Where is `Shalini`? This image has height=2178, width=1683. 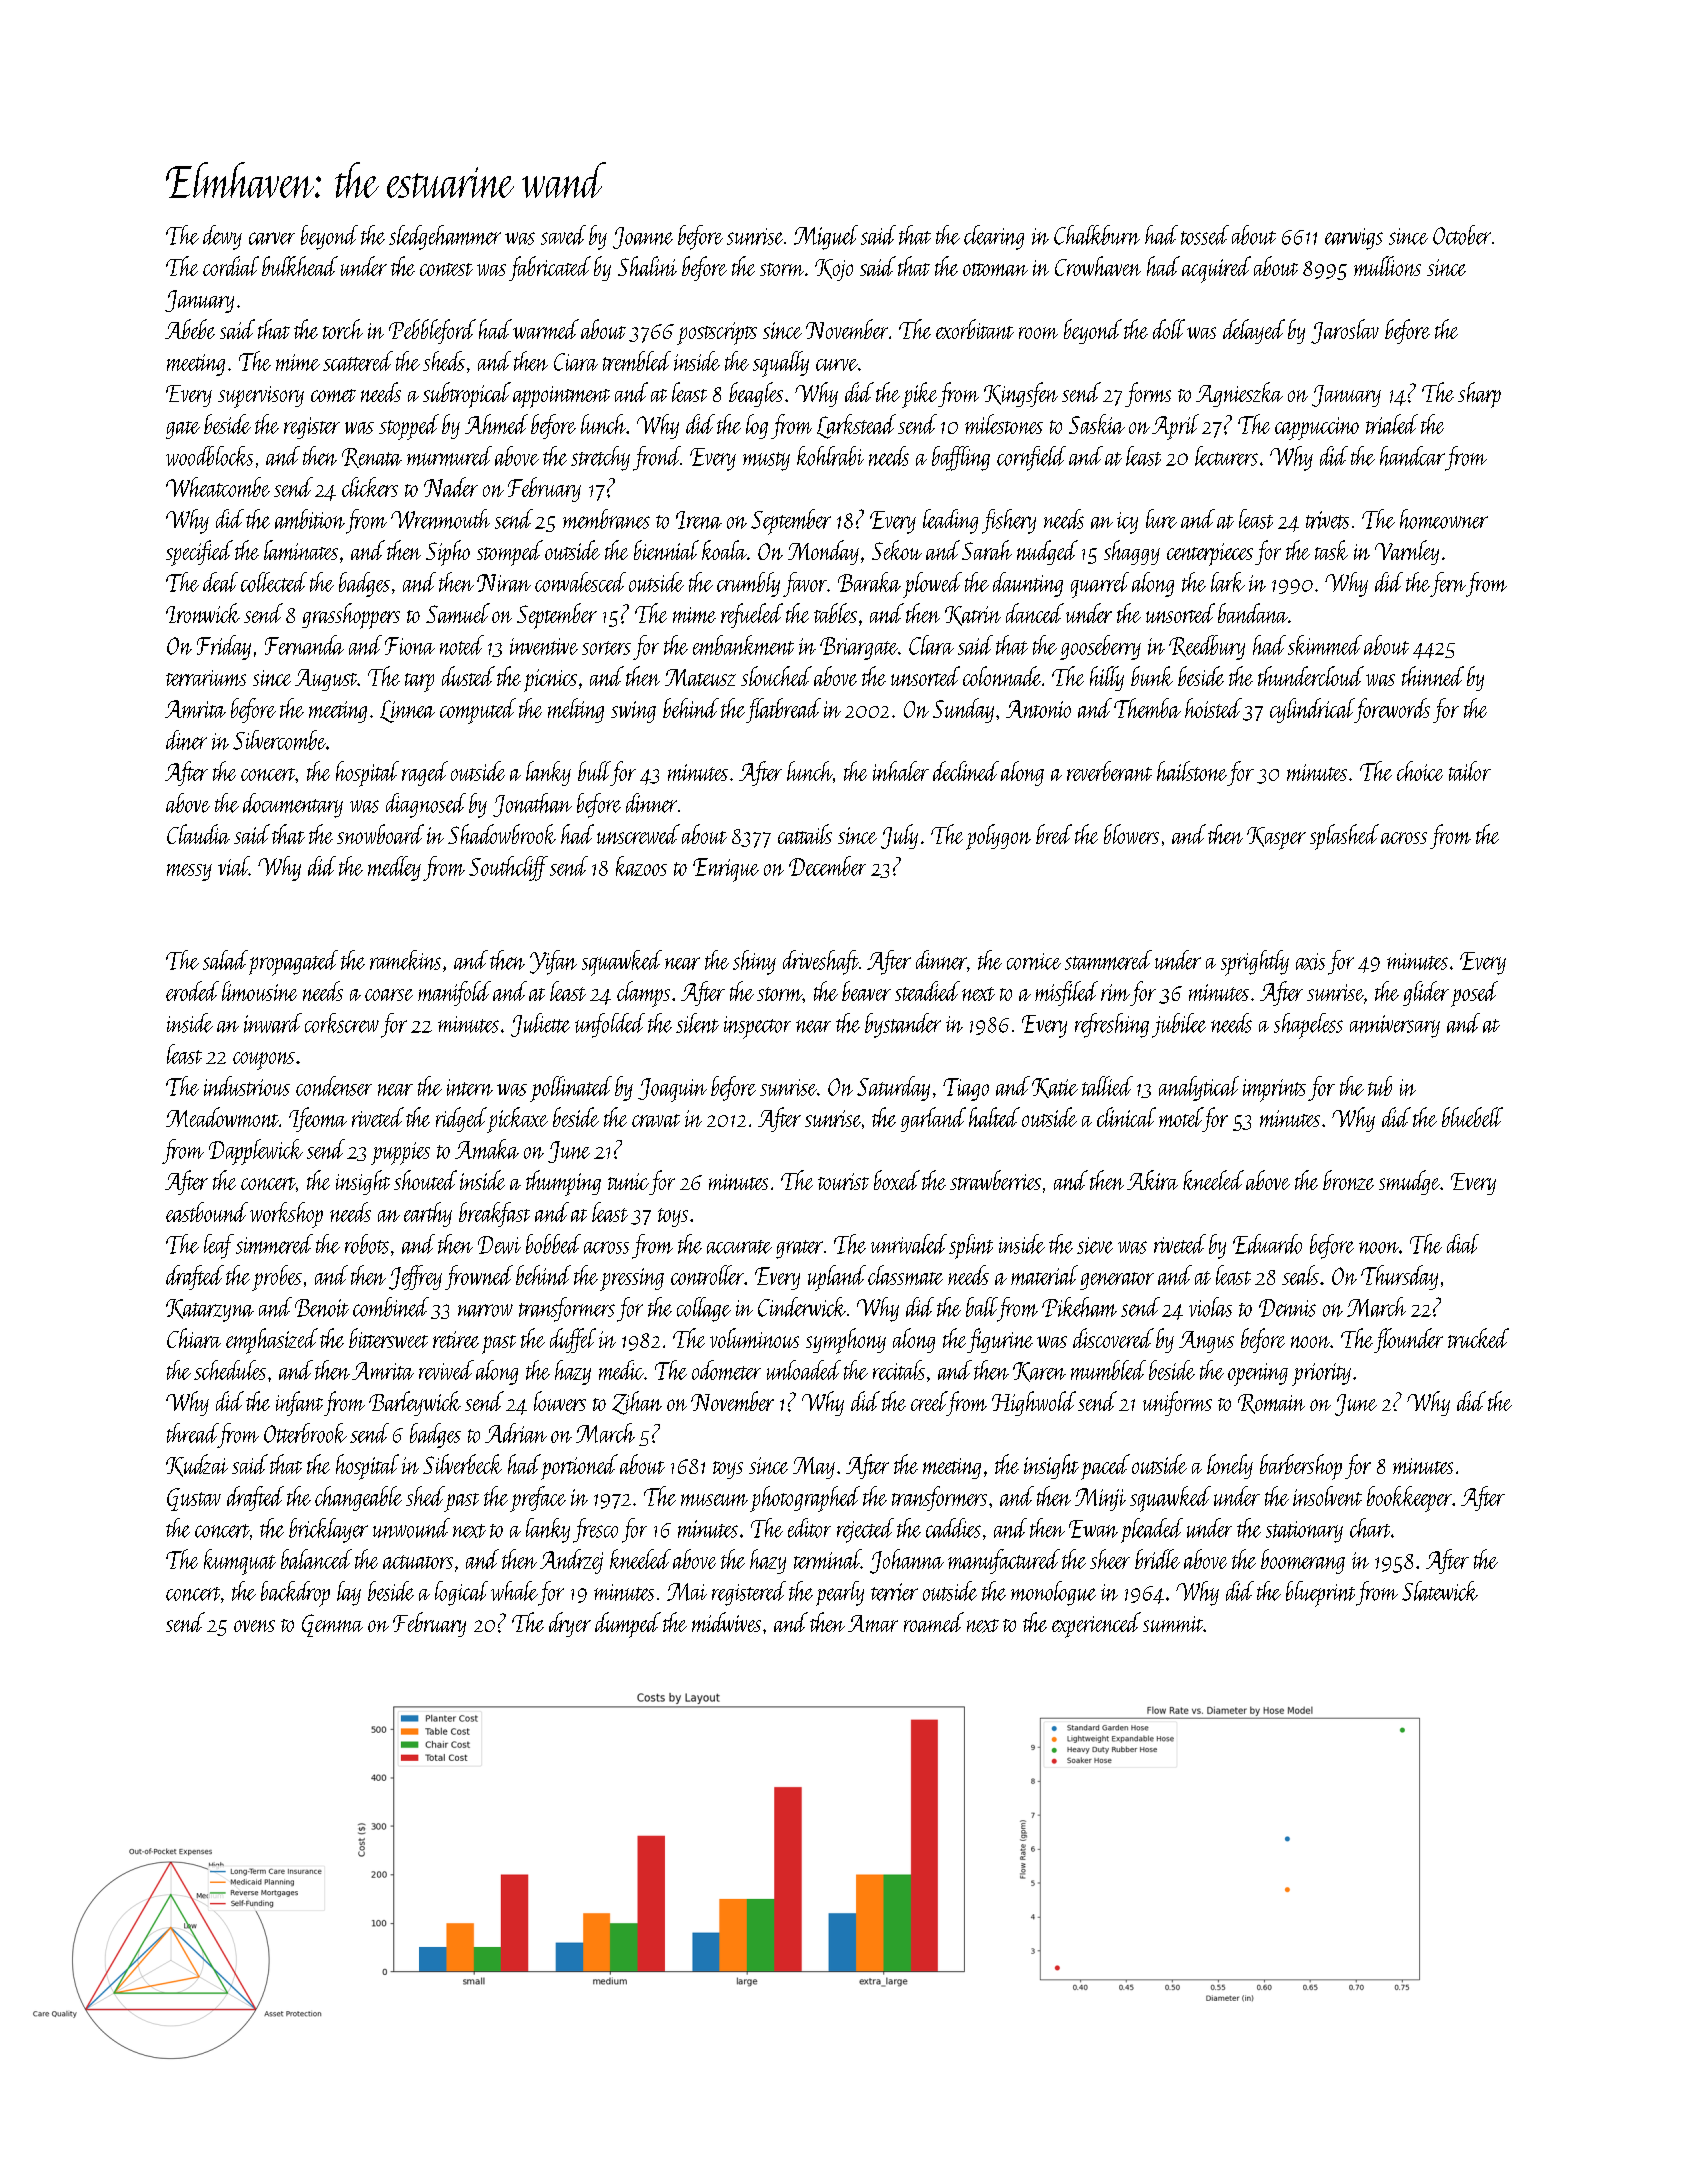 Shalini is located at coordinates (647, 266).
